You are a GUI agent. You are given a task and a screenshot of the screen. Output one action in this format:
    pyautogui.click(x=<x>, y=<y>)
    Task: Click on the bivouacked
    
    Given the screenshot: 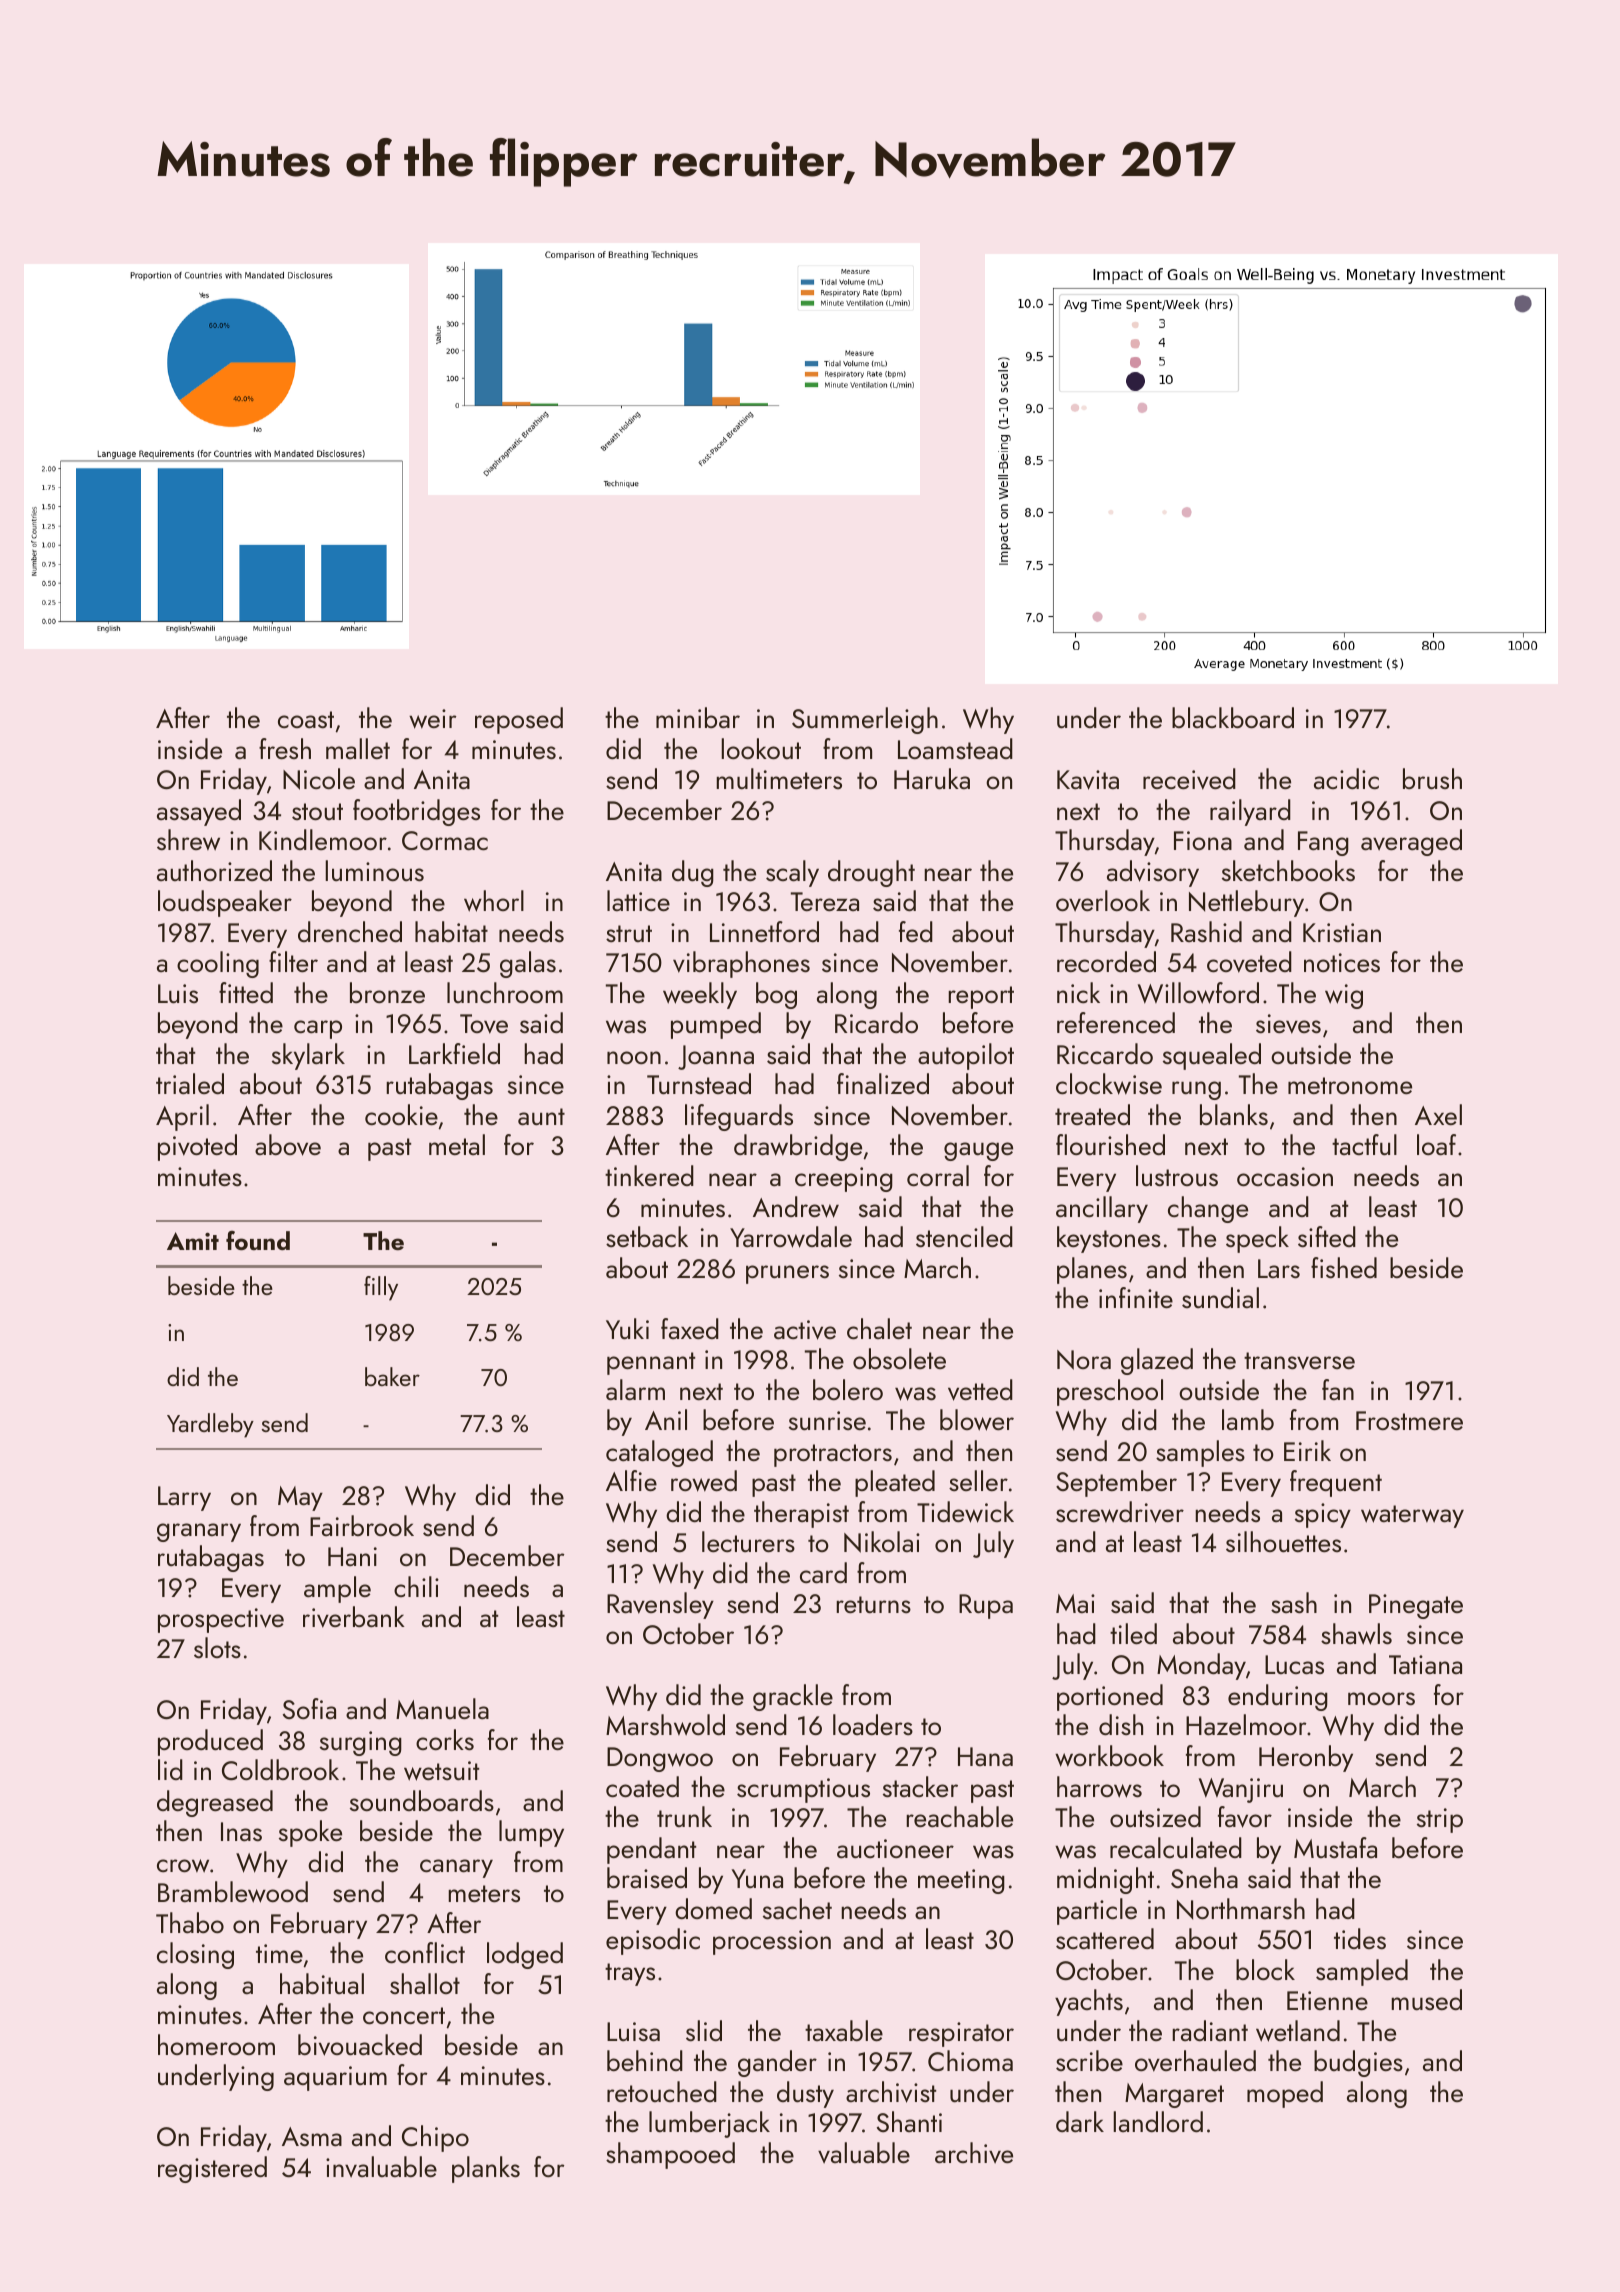 What is the action you would take?
    pyautogui.click(x=360, y=2045)
